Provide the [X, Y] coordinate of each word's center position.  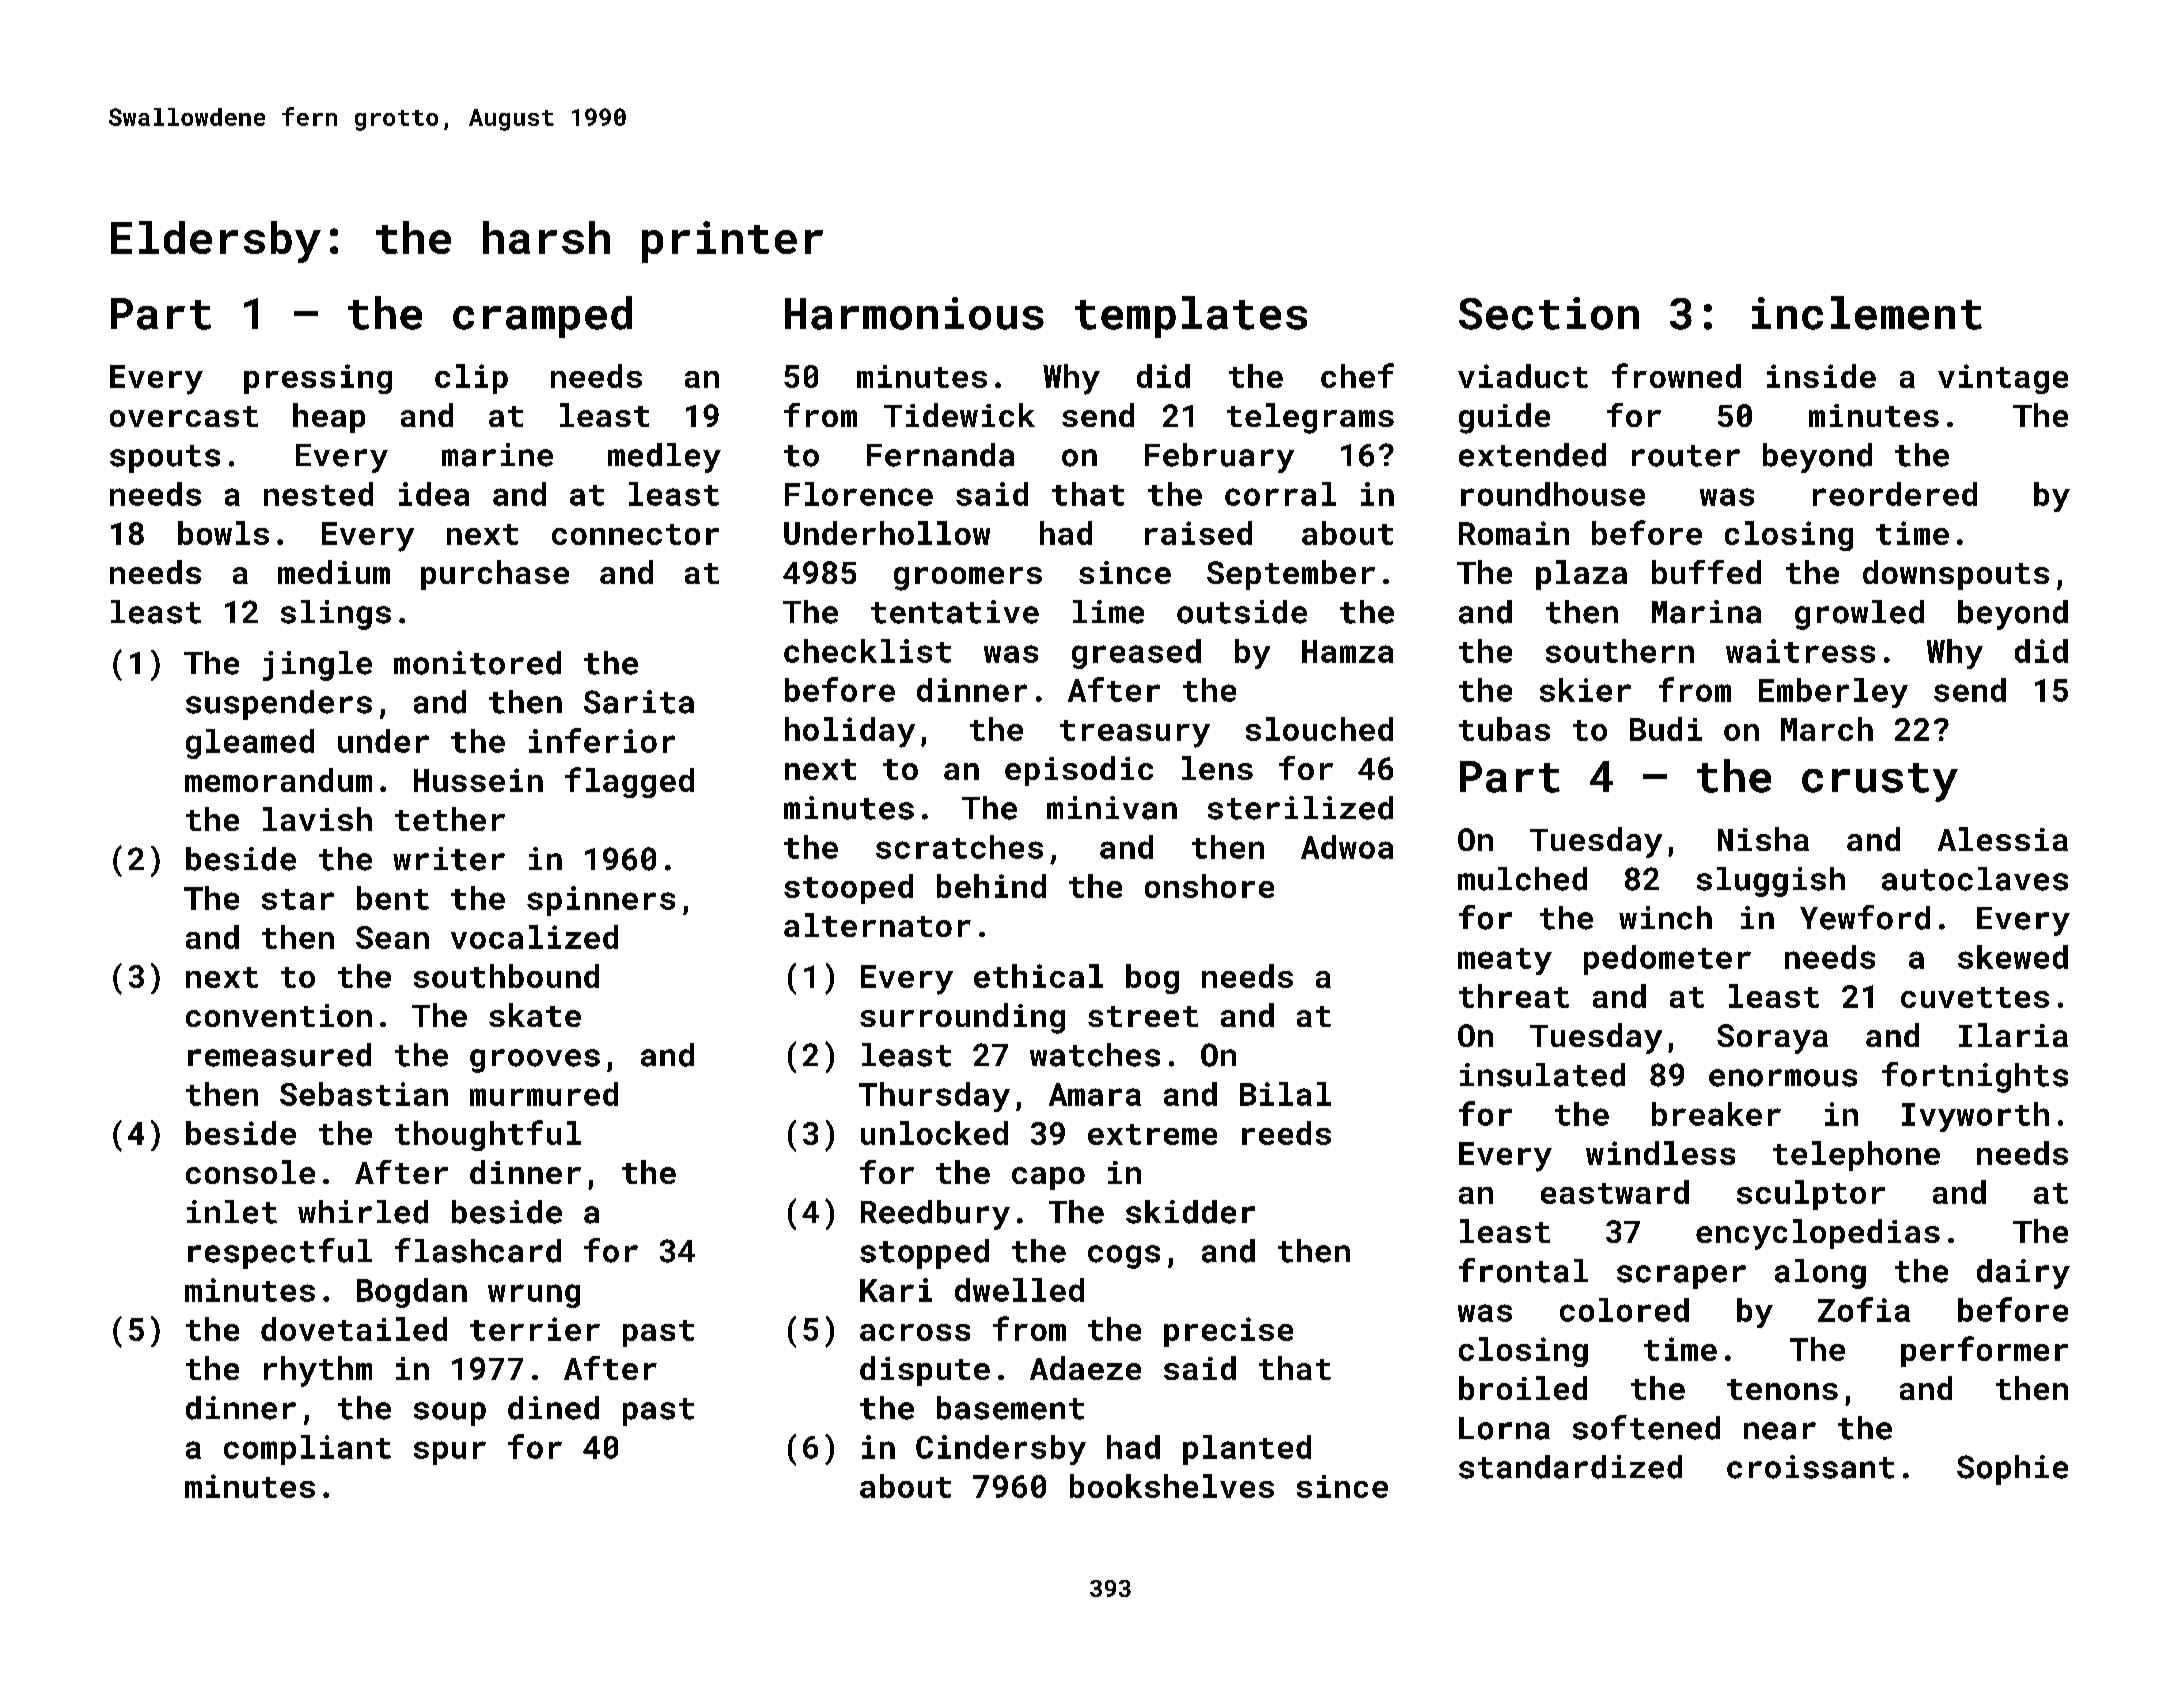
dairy [2023, 1274]
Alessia [2003, 839]
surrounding [962, 1018]
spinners [601, 901]
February [1219, 458]
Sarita [639, 702]
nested [318, 494]
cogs [1124, 1257]
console [250, 1172]
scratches [959, 847]
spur [450, 1453]
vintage [2003, 379]
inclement [1867, 313]
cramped [542, 317]
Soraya [1772, 1039]
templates [1191, 317]
